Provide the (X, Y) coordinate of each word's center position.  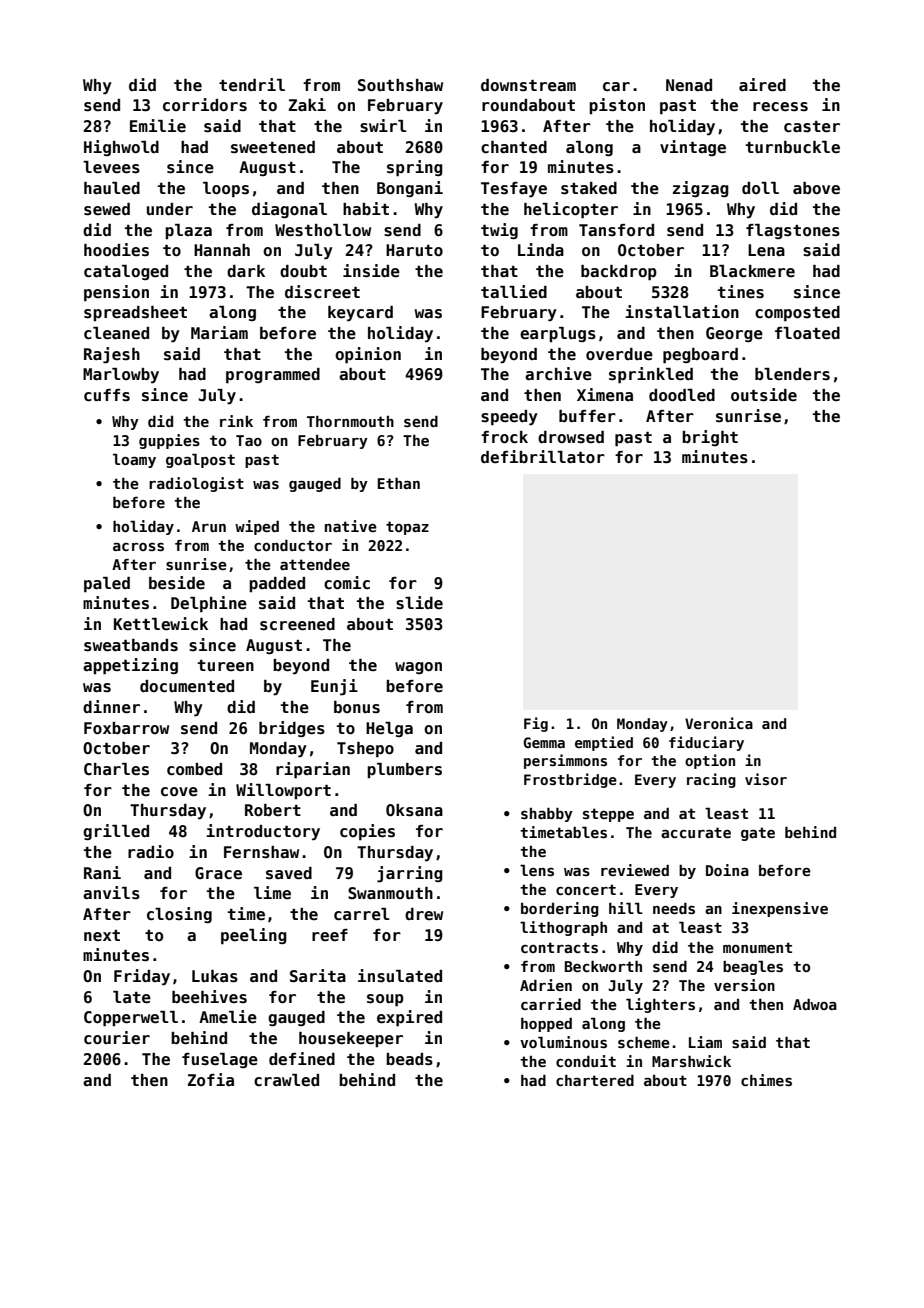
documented (187, 686)
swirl (383, 126)
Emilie (158, 125)
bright (710, 438)
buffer (587, 416)
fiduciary (706, 743)
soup (385, 1000)
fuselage (220, 1060)
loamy (134, 460)
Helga (389, 729)
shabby (547, 815)
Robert (273, 810)
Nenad (689, 85)
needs (674, 908)
